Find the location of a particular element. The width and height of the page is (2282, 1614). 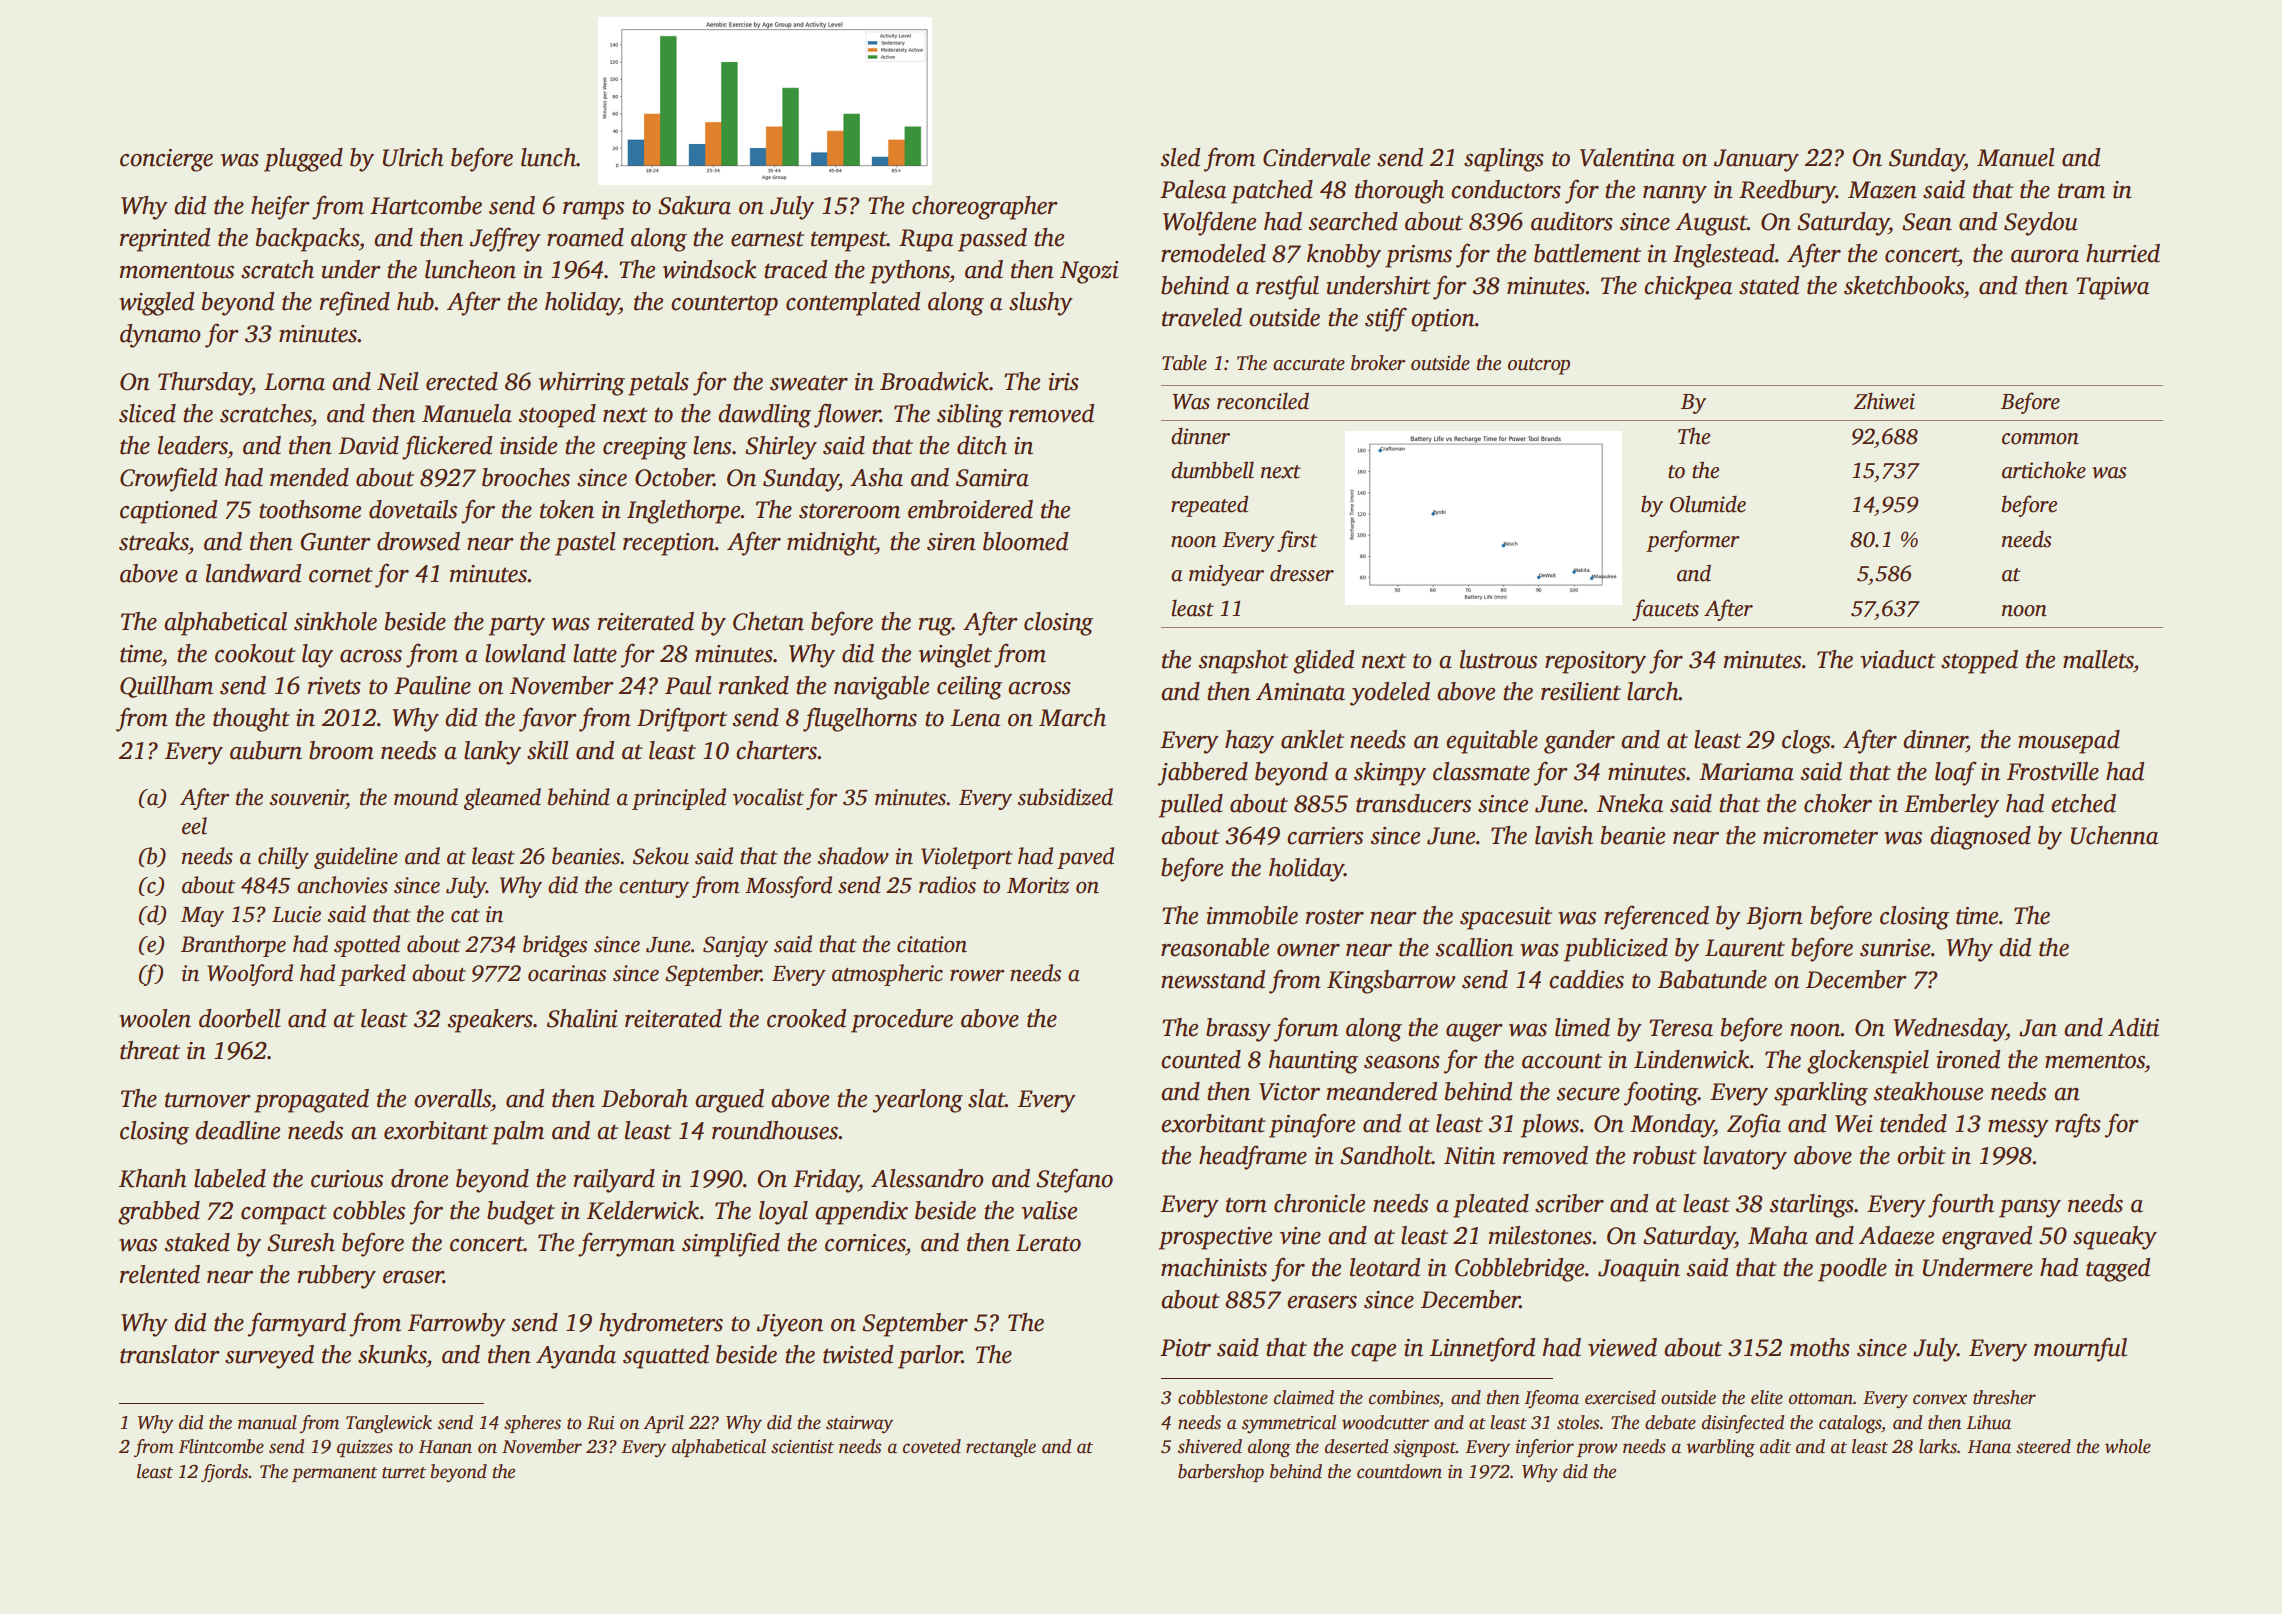

countdown is located at coordinates (1399, 1471).
